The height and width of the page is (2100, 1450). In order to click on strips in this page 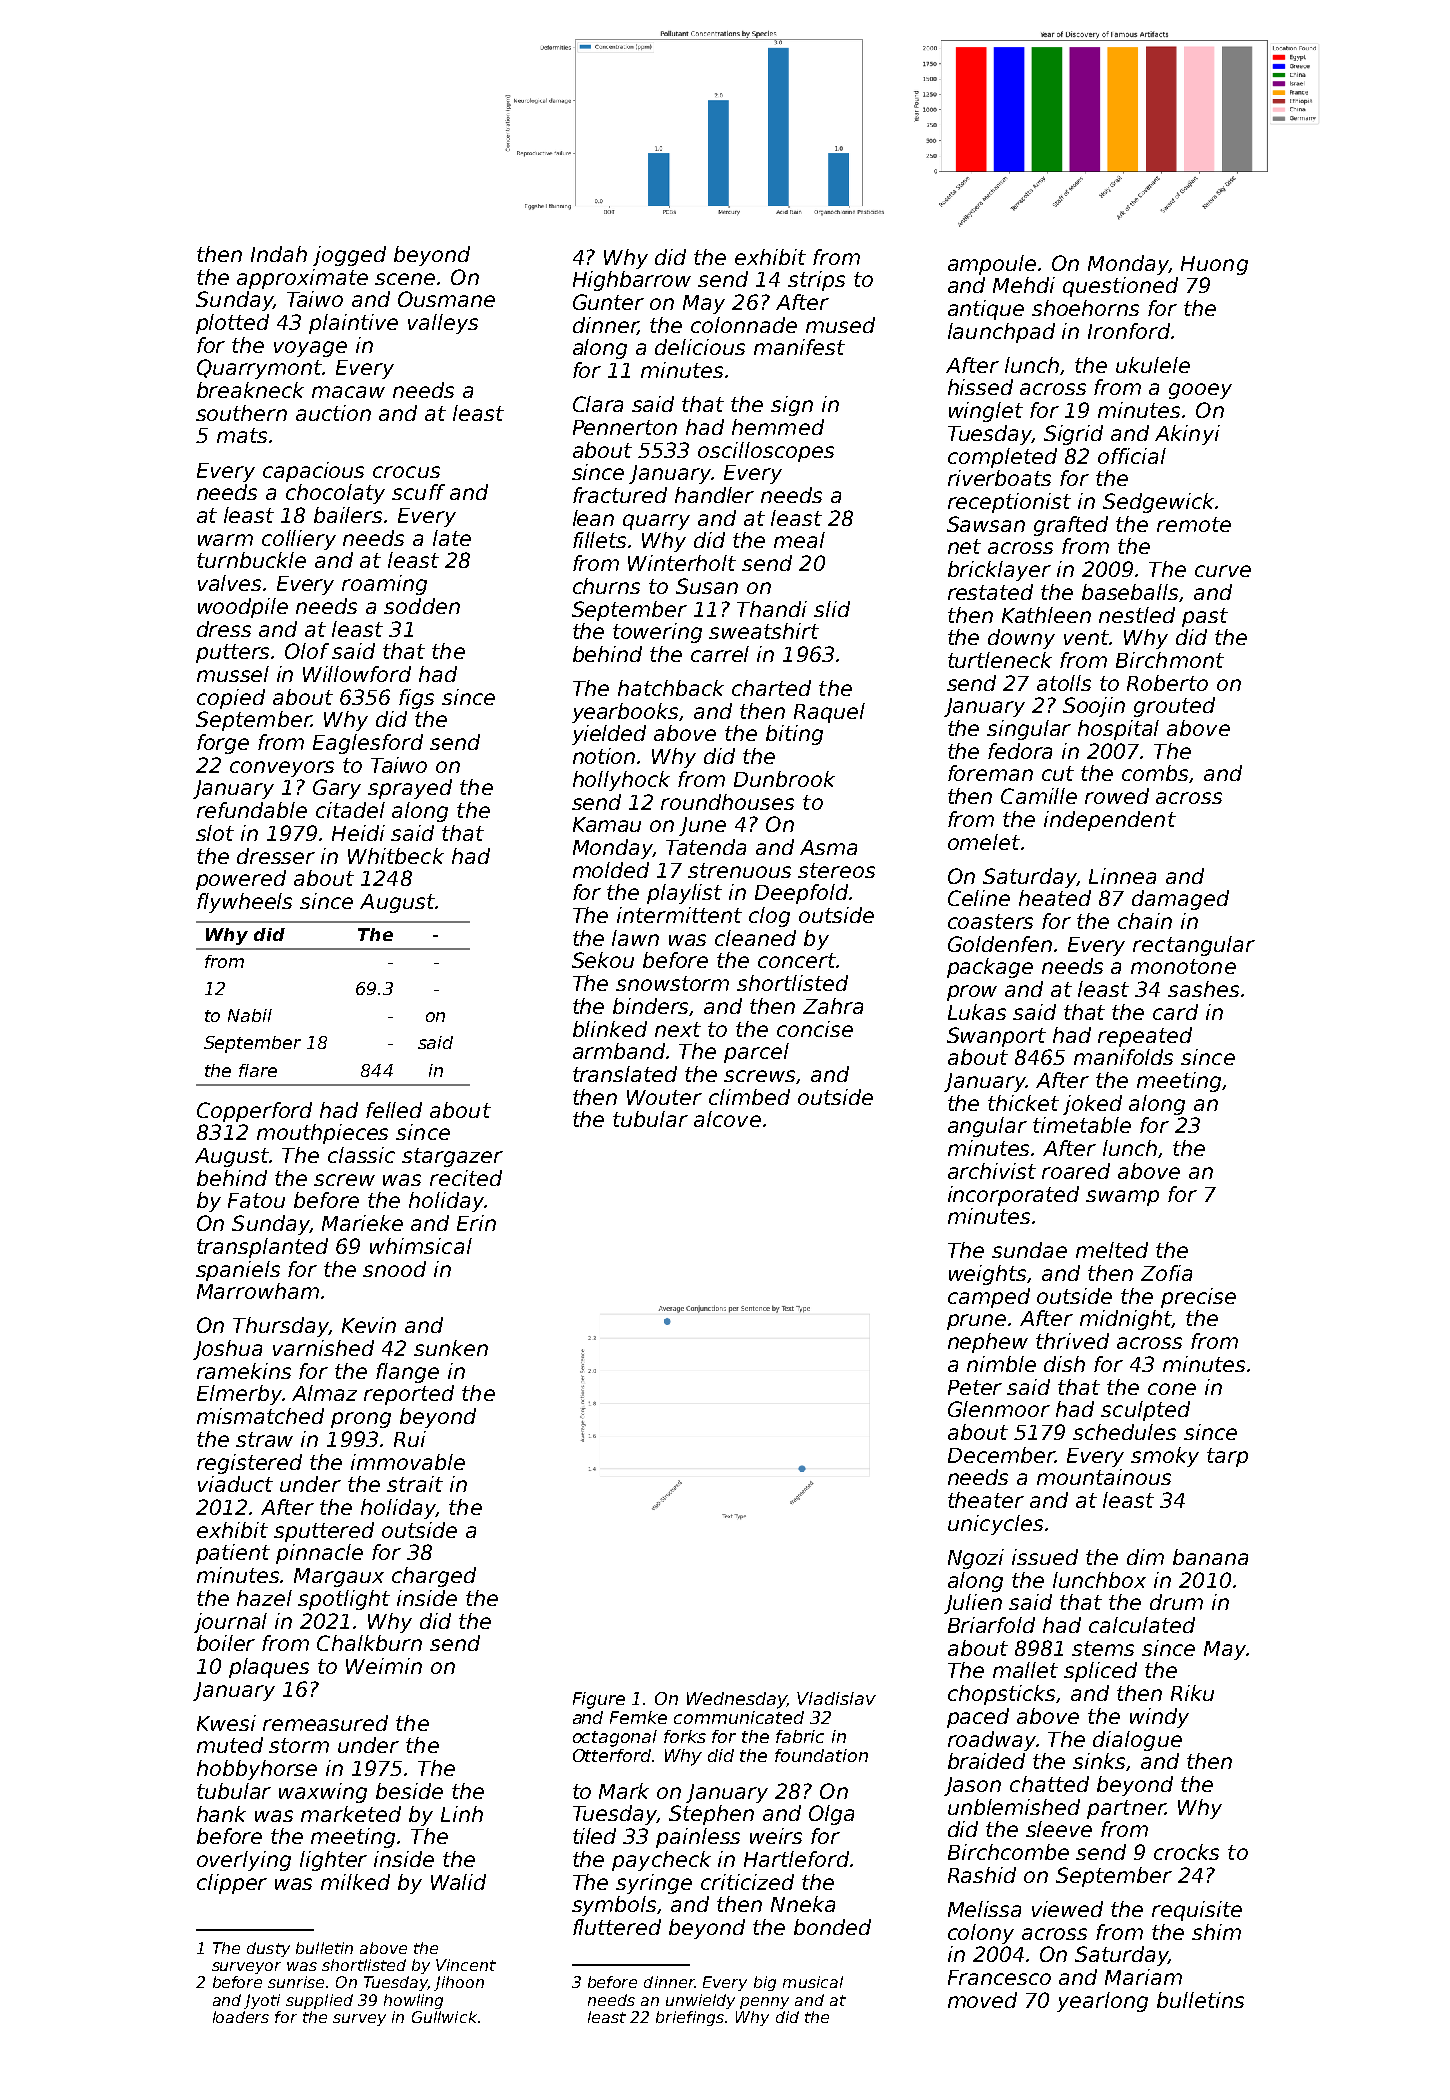, I will do `click(816, 281)`.
